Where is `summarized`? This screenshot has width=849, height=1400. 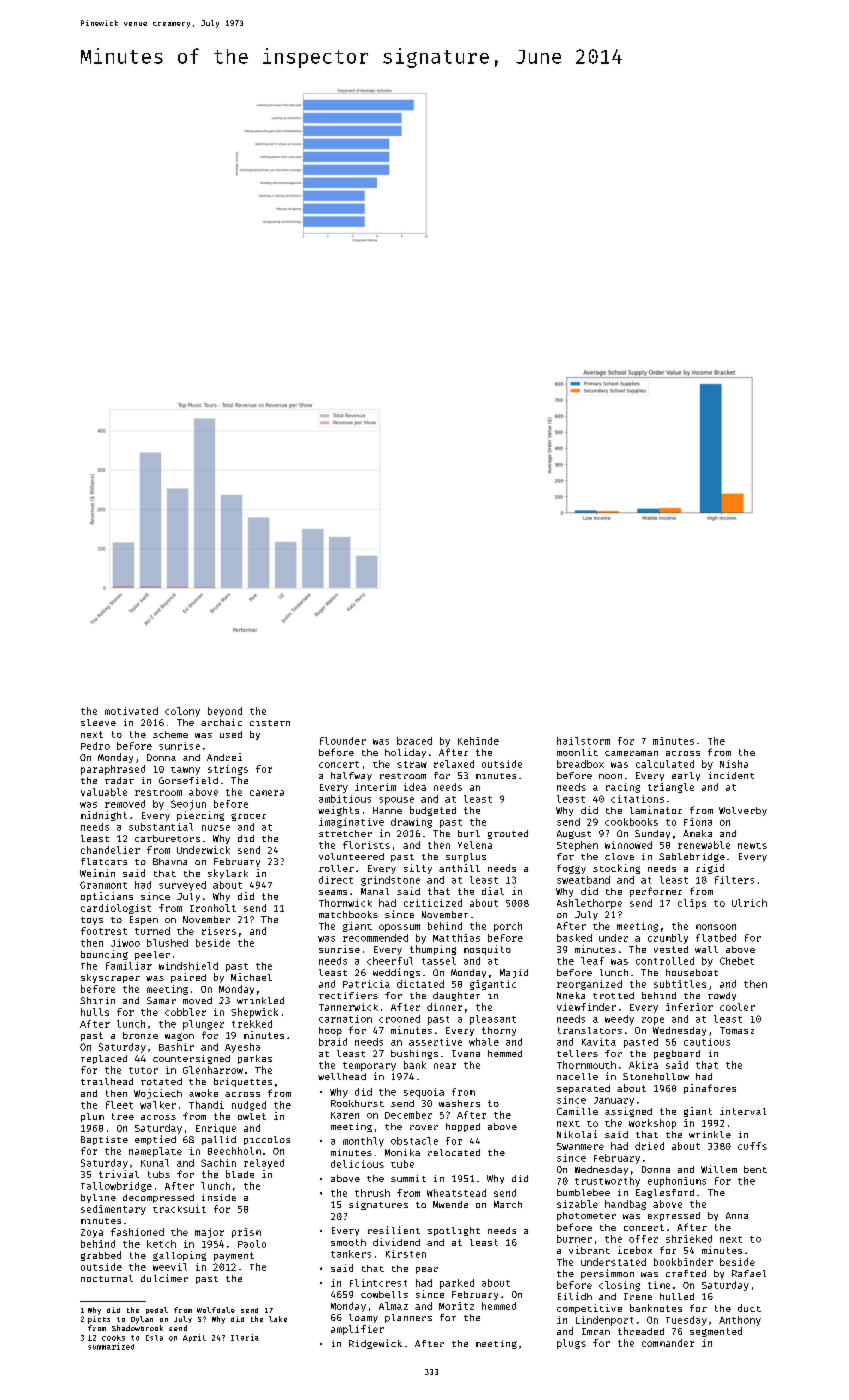 summarized is located at coordinates (111, 1346).
